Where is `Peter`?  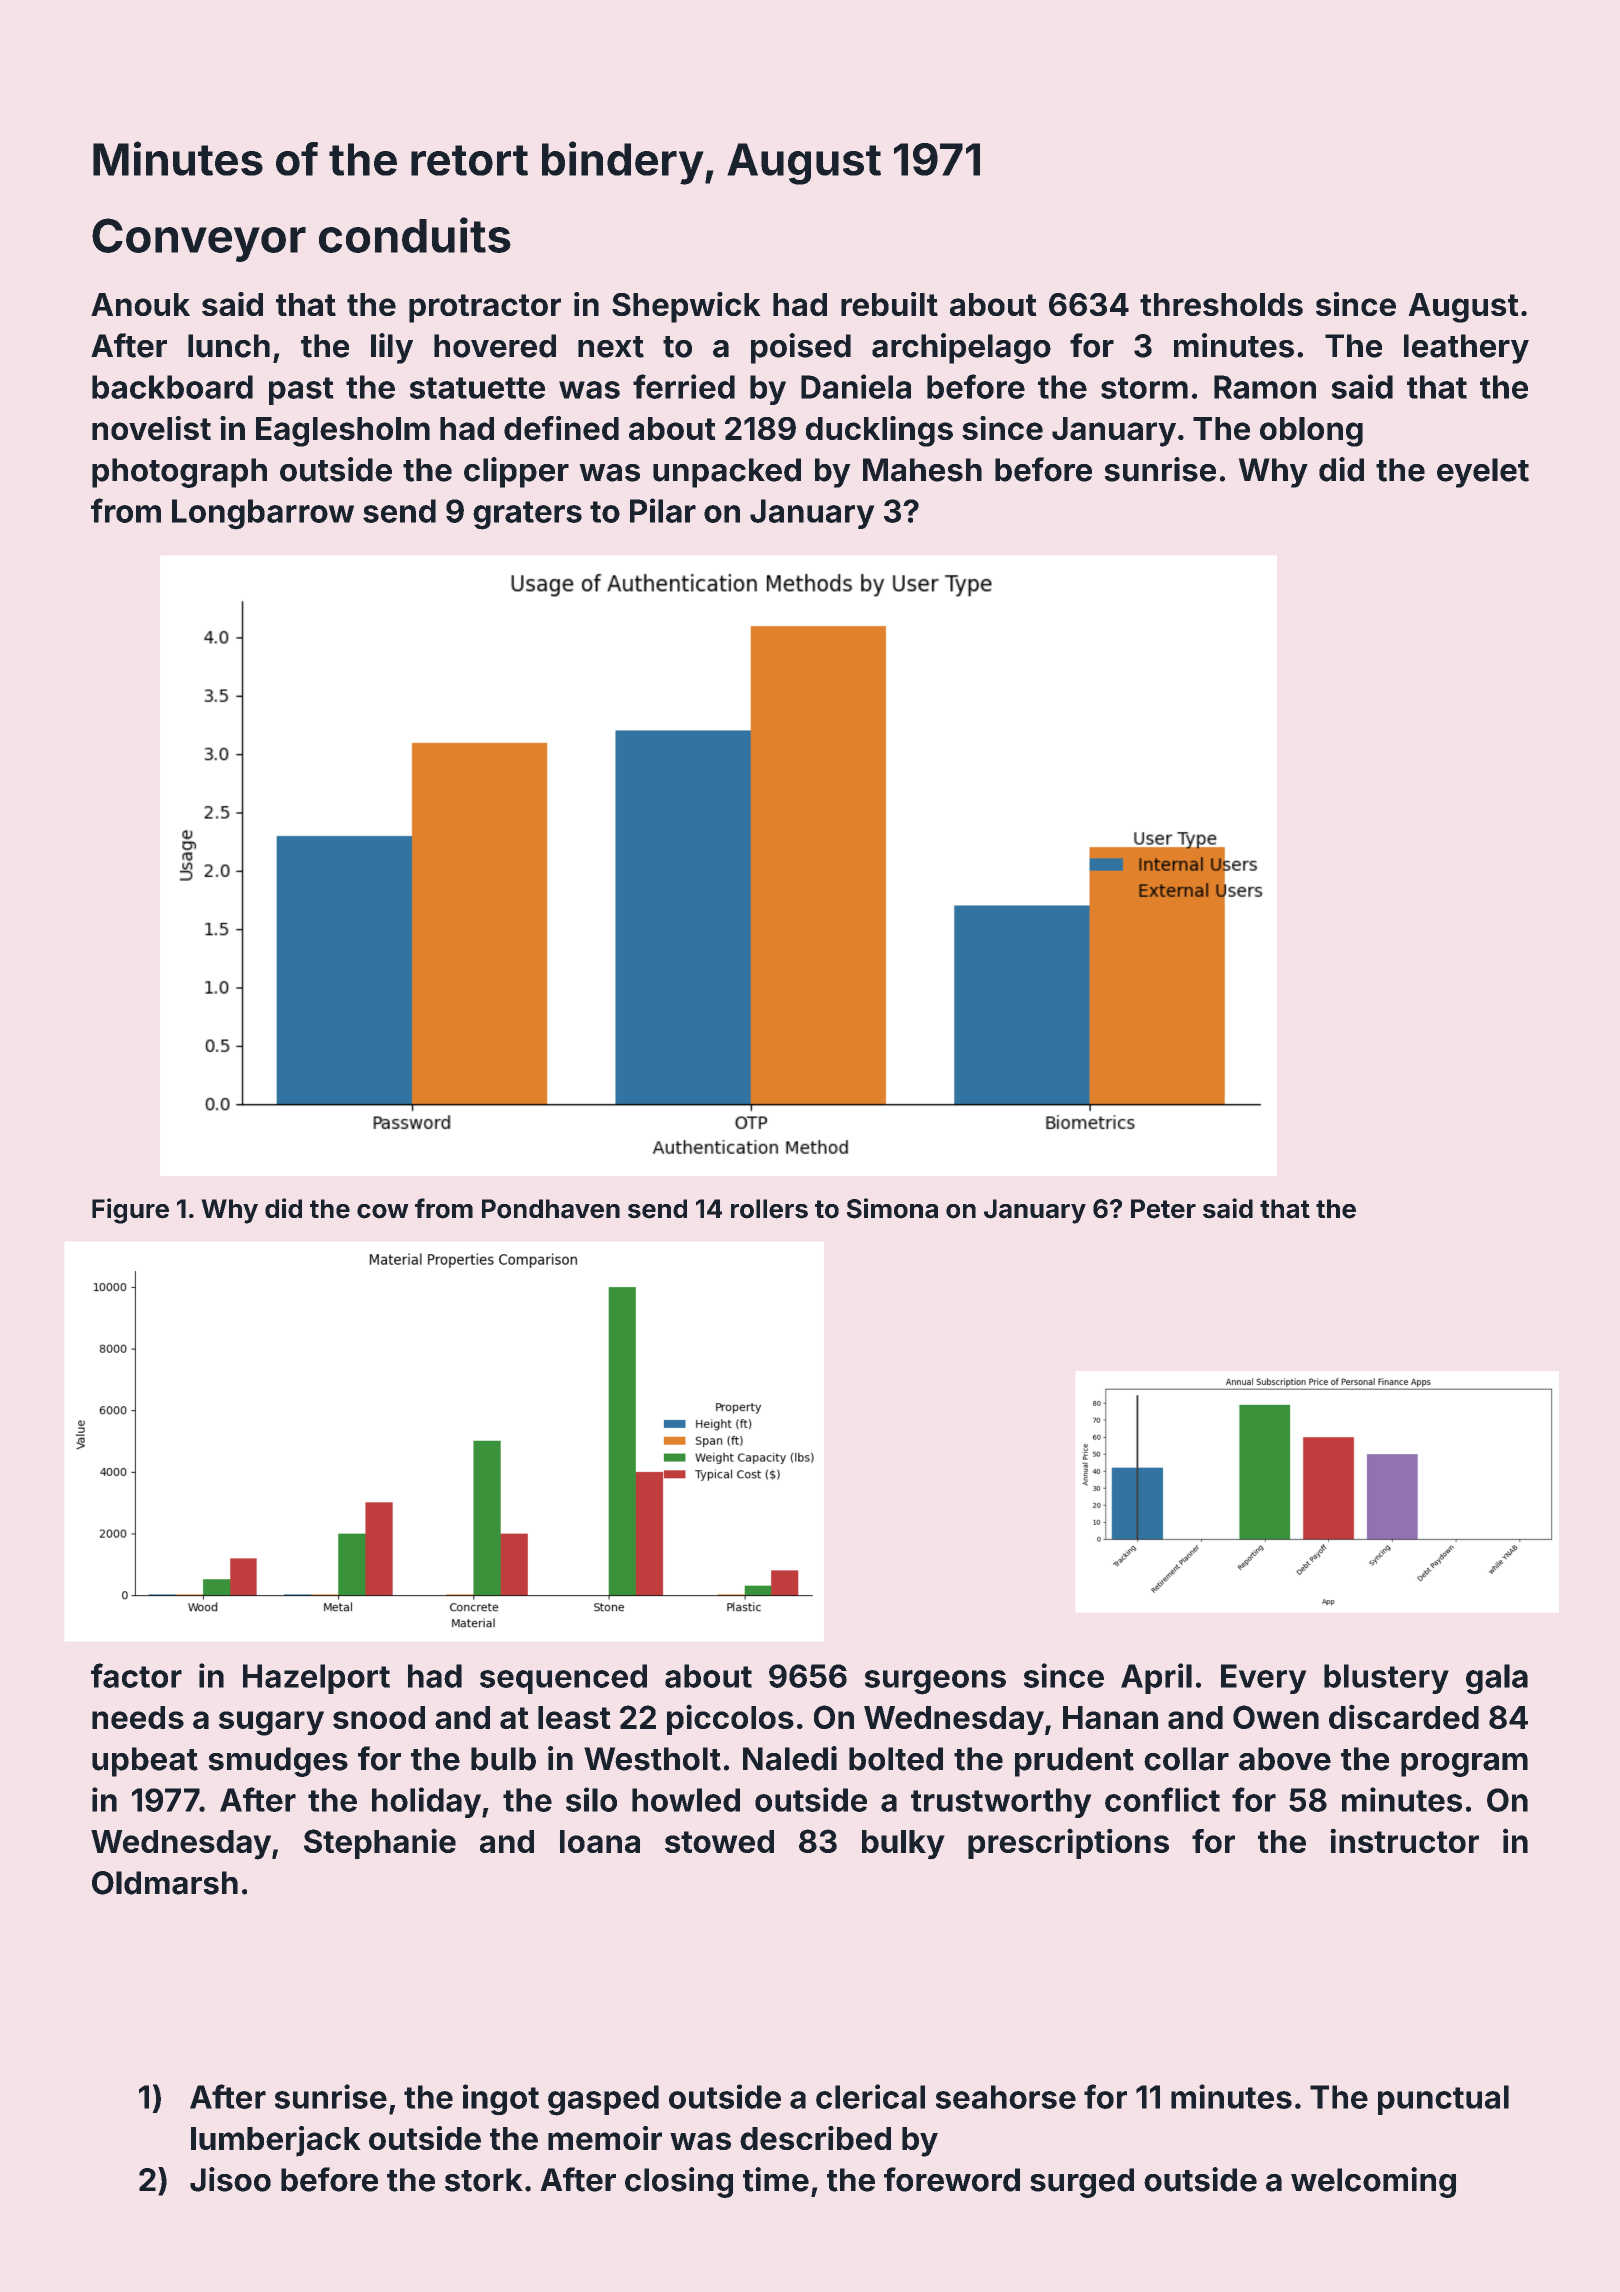
Peter is located at coordinates (1163, 1209).
